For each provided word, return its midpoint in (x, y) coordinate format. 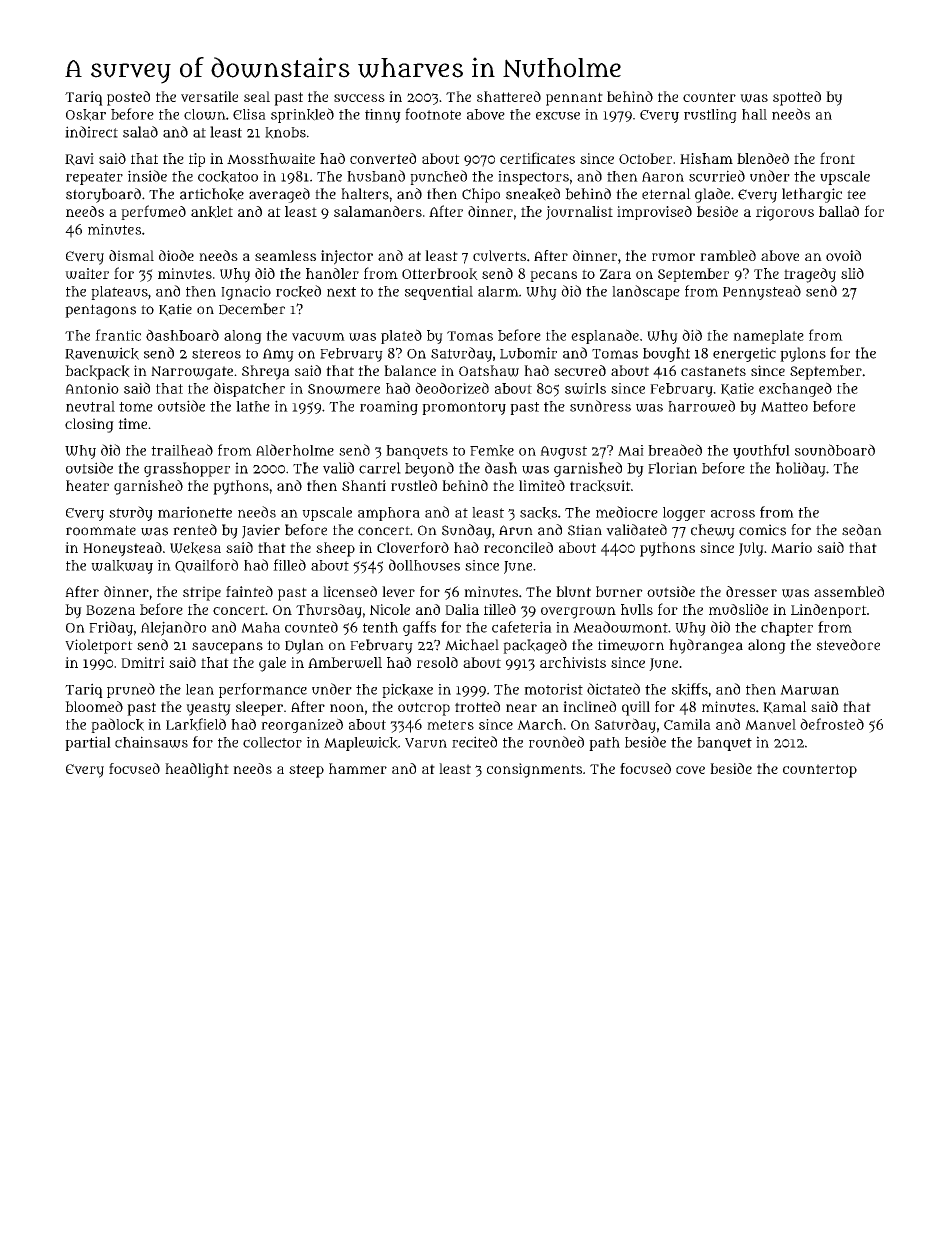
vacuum (318, 337)
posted (128, 98)
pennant (574, 99)
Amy (278, 355)
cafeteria (522, 627)
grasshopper (187, 469)
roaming (389, 408)
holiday (801, 469)
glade (712, 195)
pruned (131, 690)
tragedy (810, 275)
